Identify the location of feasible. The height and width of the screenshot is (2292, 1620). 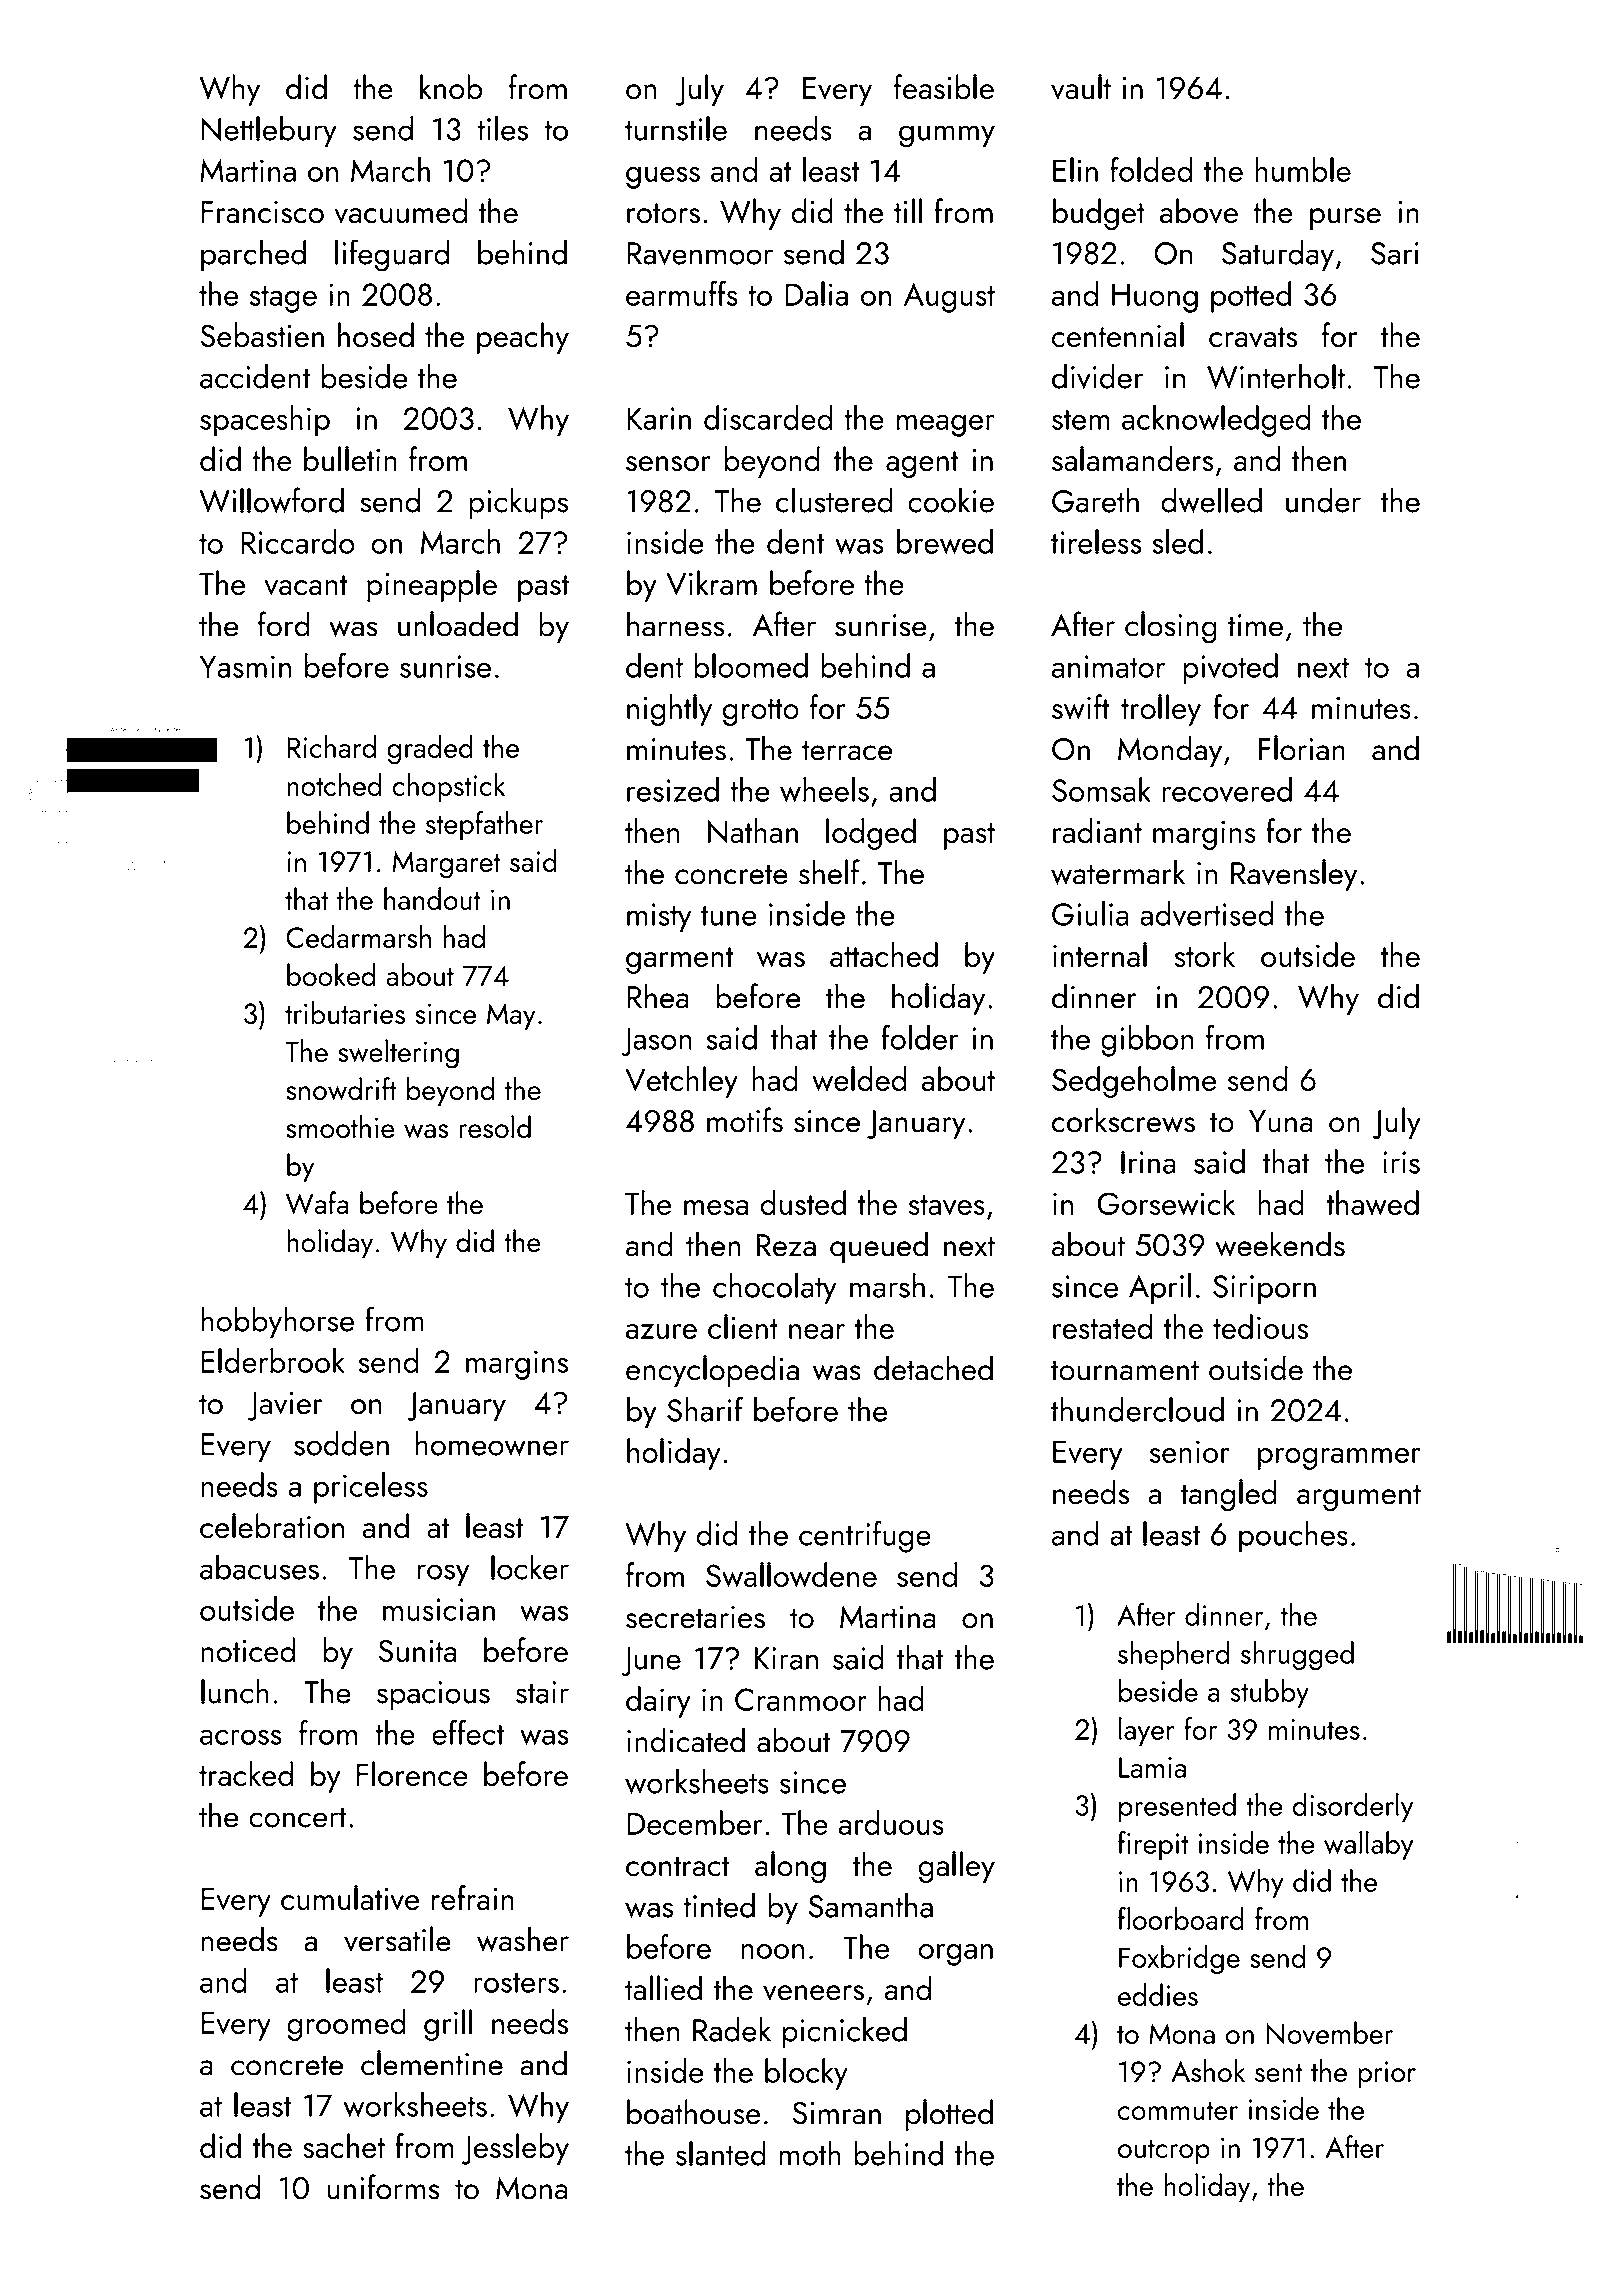
(944, 87).
